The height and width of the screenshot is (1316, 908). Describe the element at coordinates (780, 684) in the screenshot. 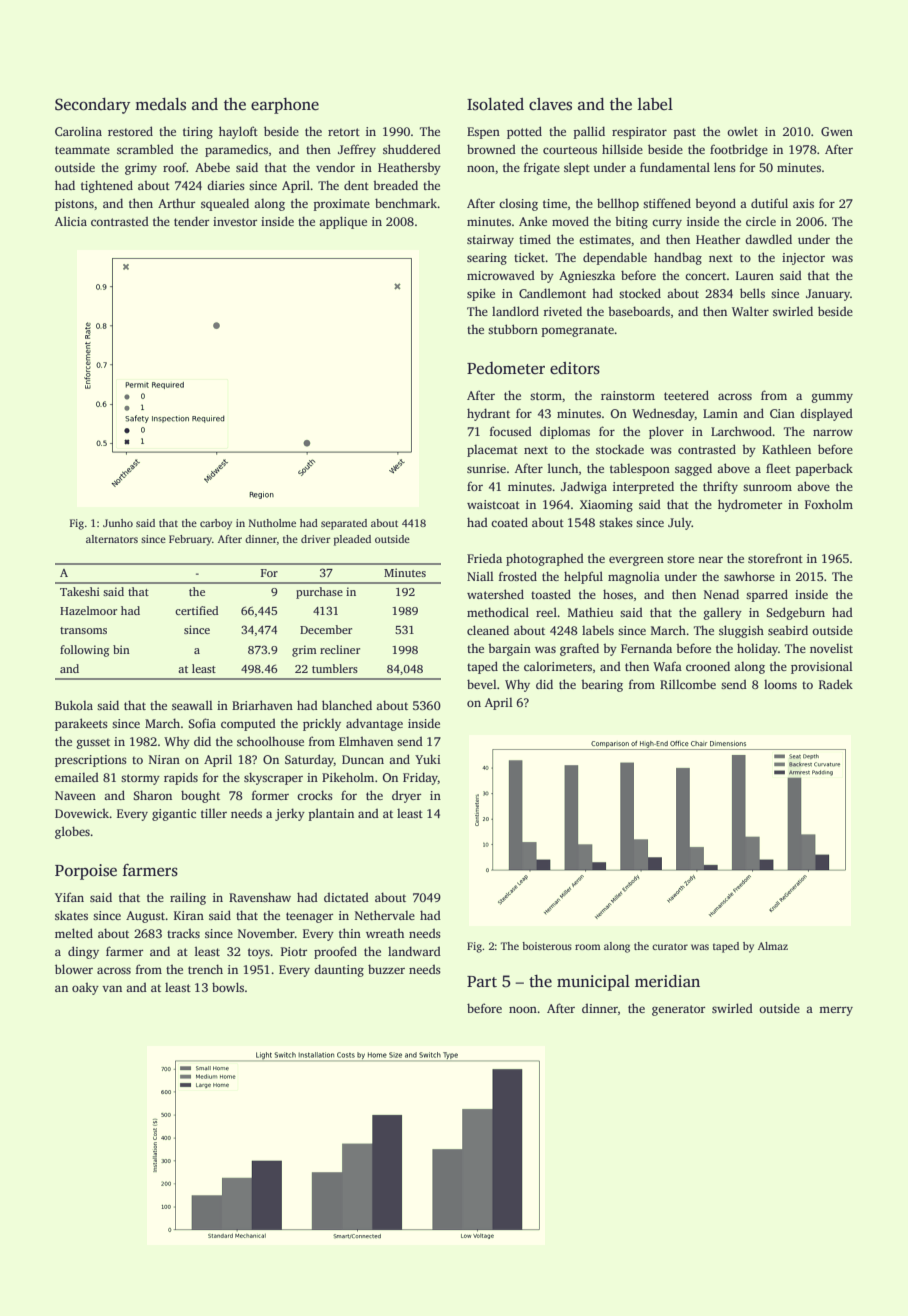

I see `looms` at that location.
